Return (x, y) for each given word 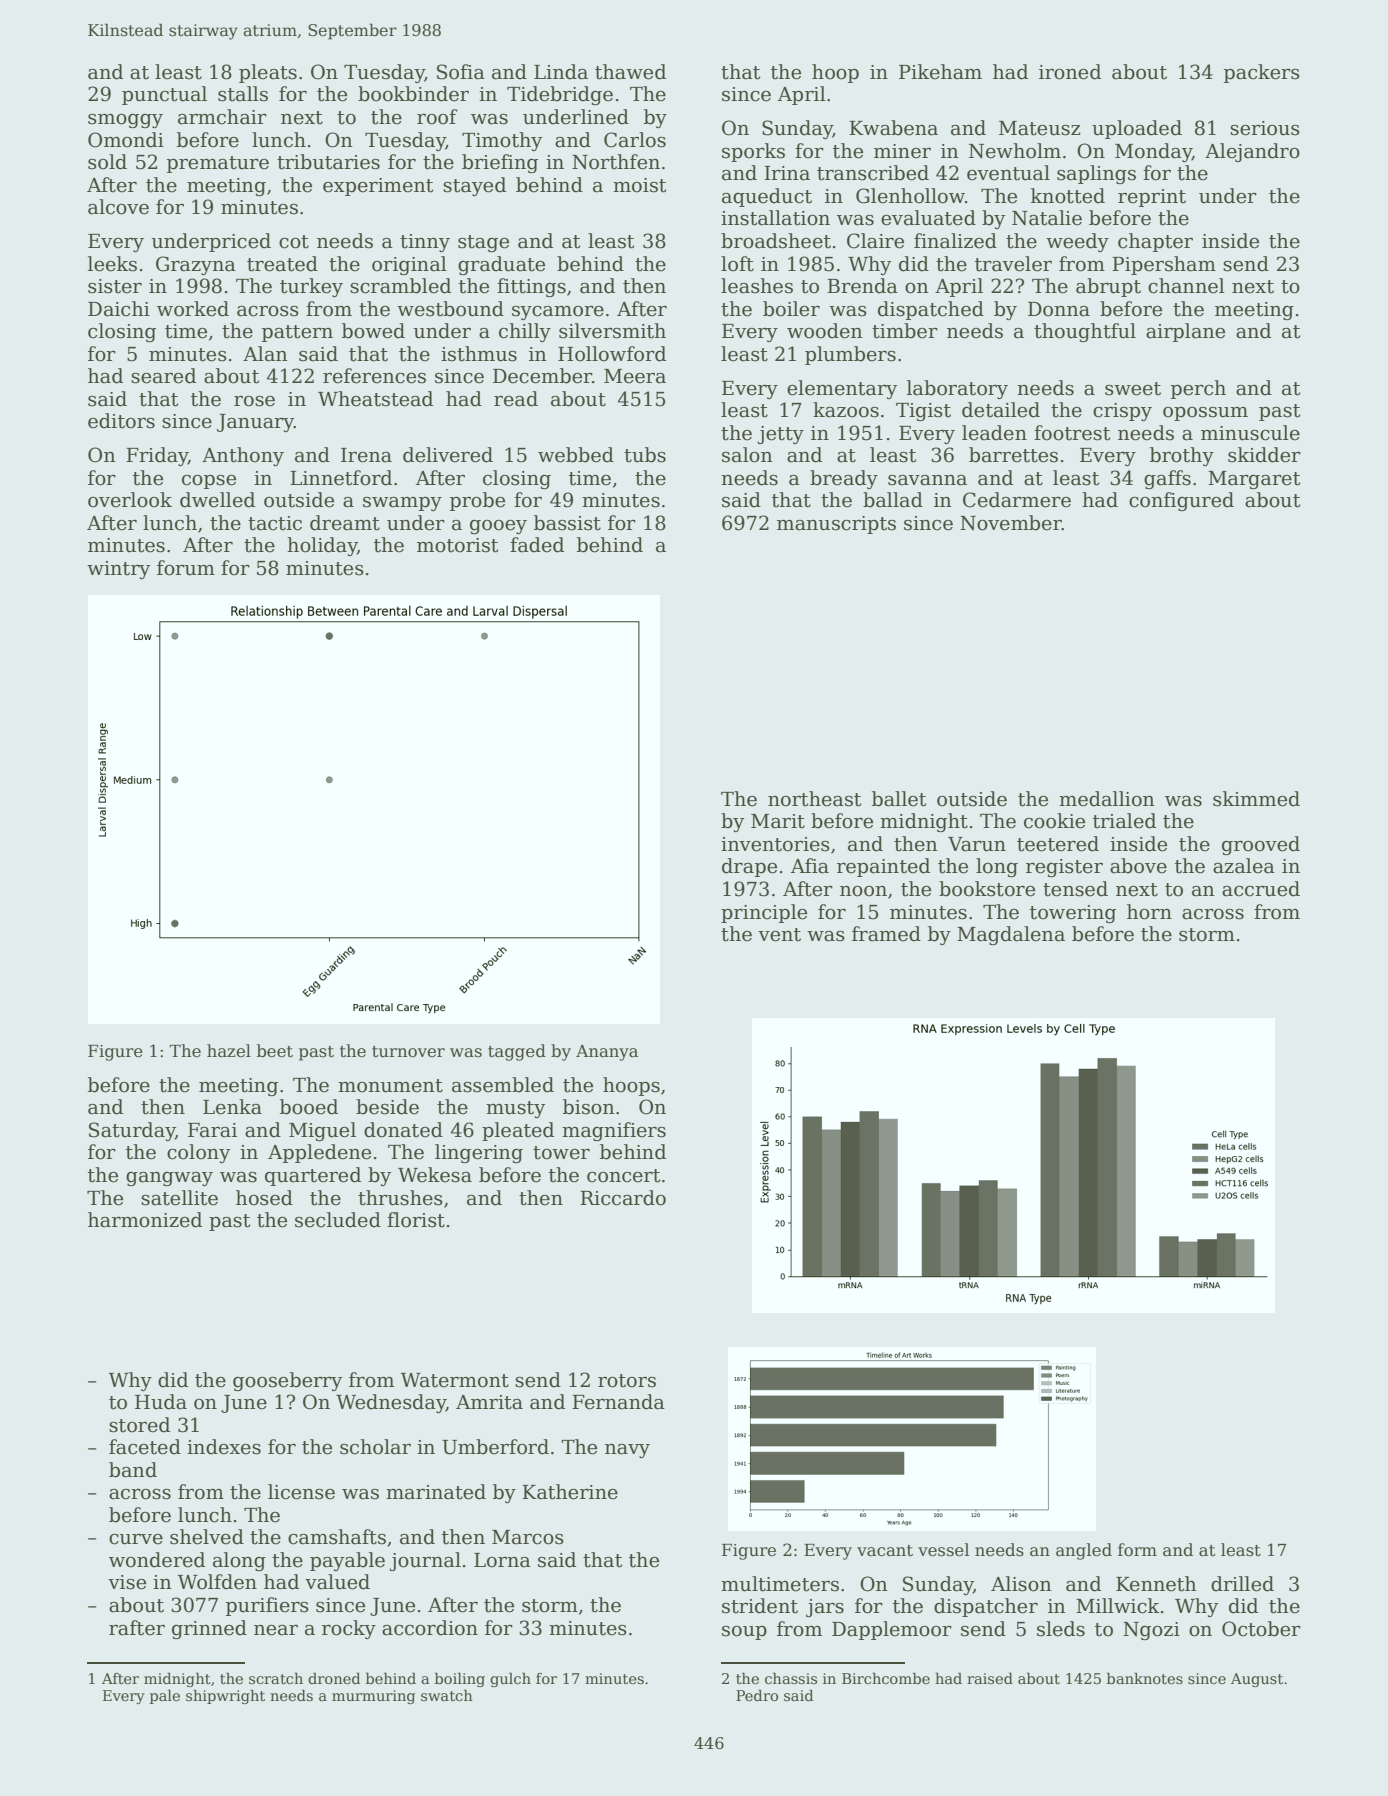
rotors (627, 1381)
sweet (1133, 389)
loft (737, 264)
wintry (118, 570)
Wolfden (217, 1582)
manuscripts (836, 525)
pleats (268, 73)
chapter (1155, 242)
